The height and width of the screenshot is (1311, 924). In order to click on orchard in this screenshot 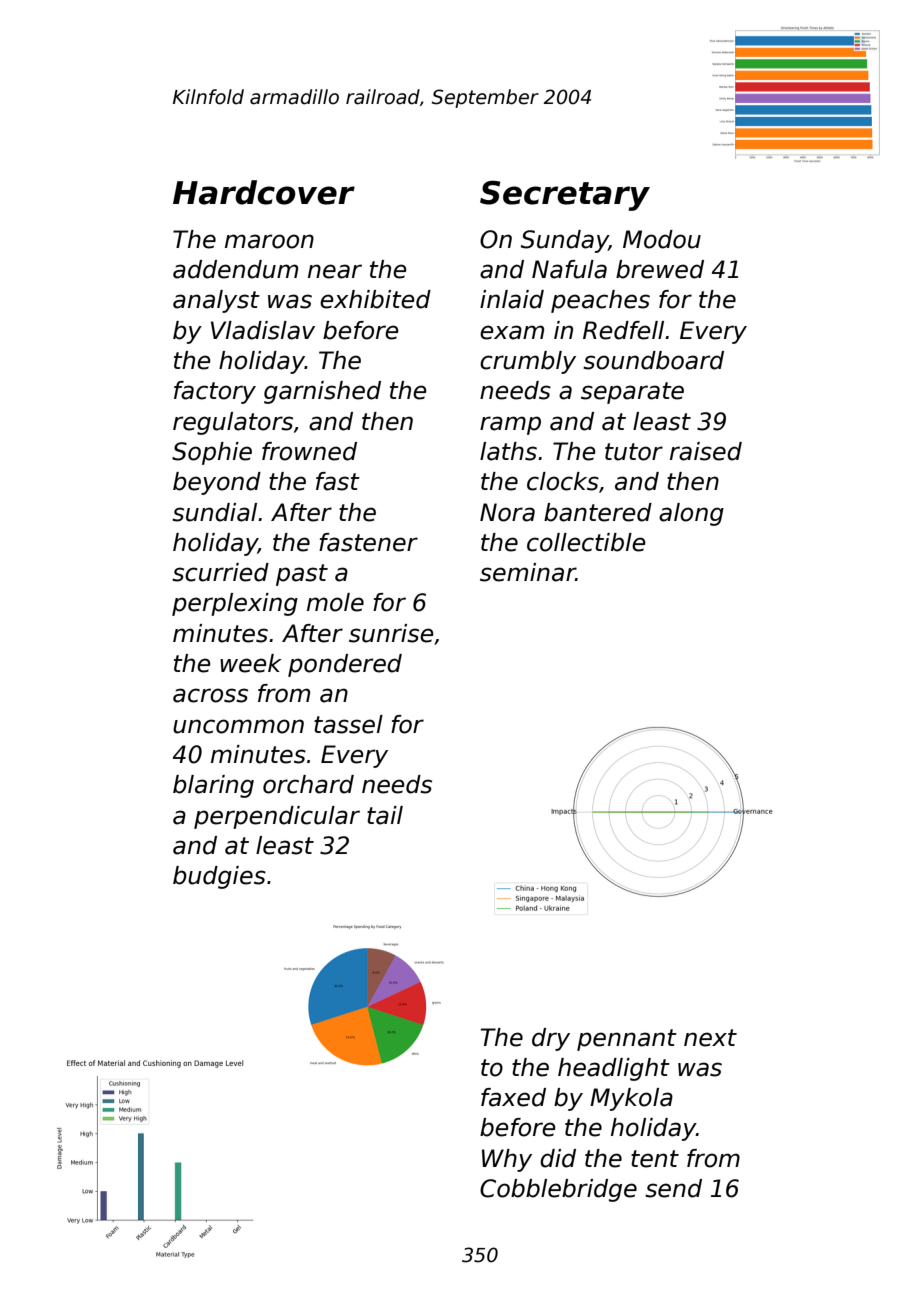, I will do `click(308, 784)`.
